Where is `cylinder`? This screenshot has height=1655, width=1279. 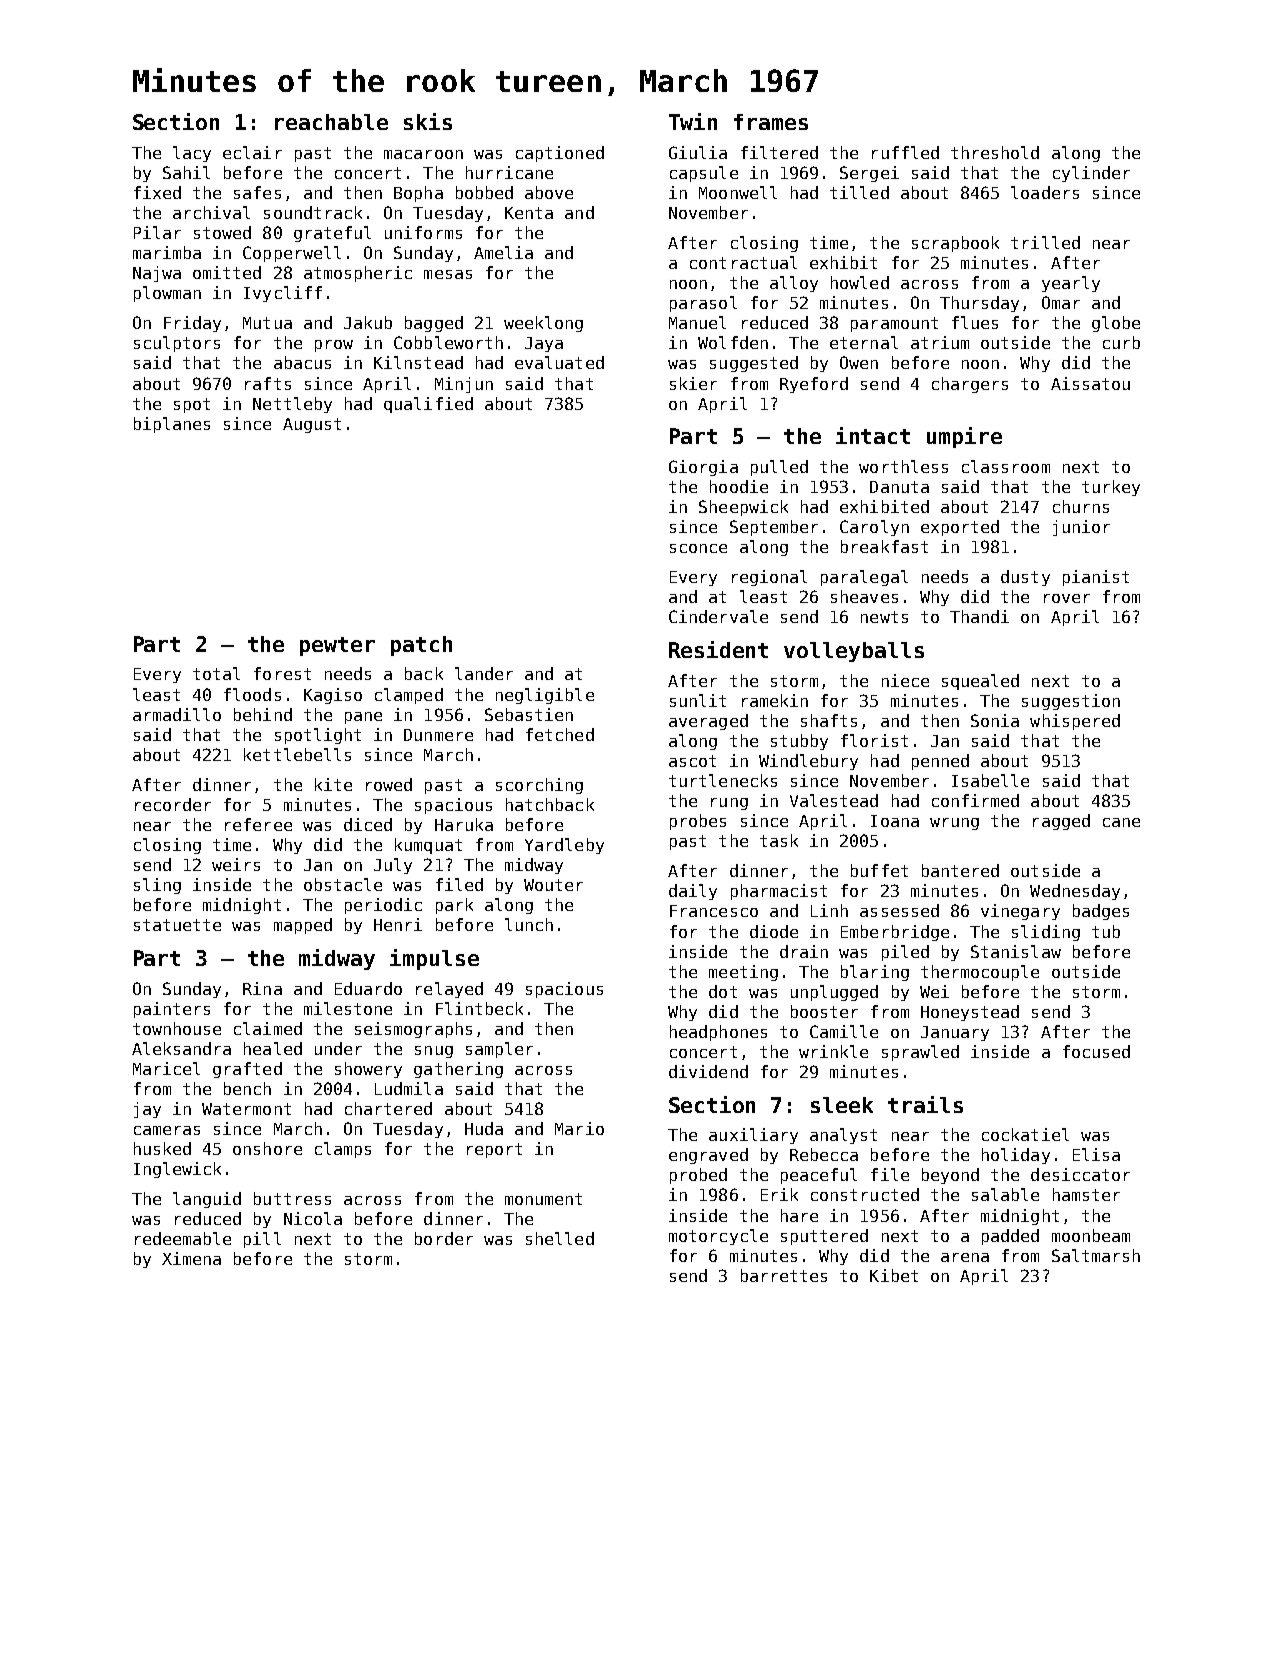 cylinder is located at coordinates (1091, 174).
